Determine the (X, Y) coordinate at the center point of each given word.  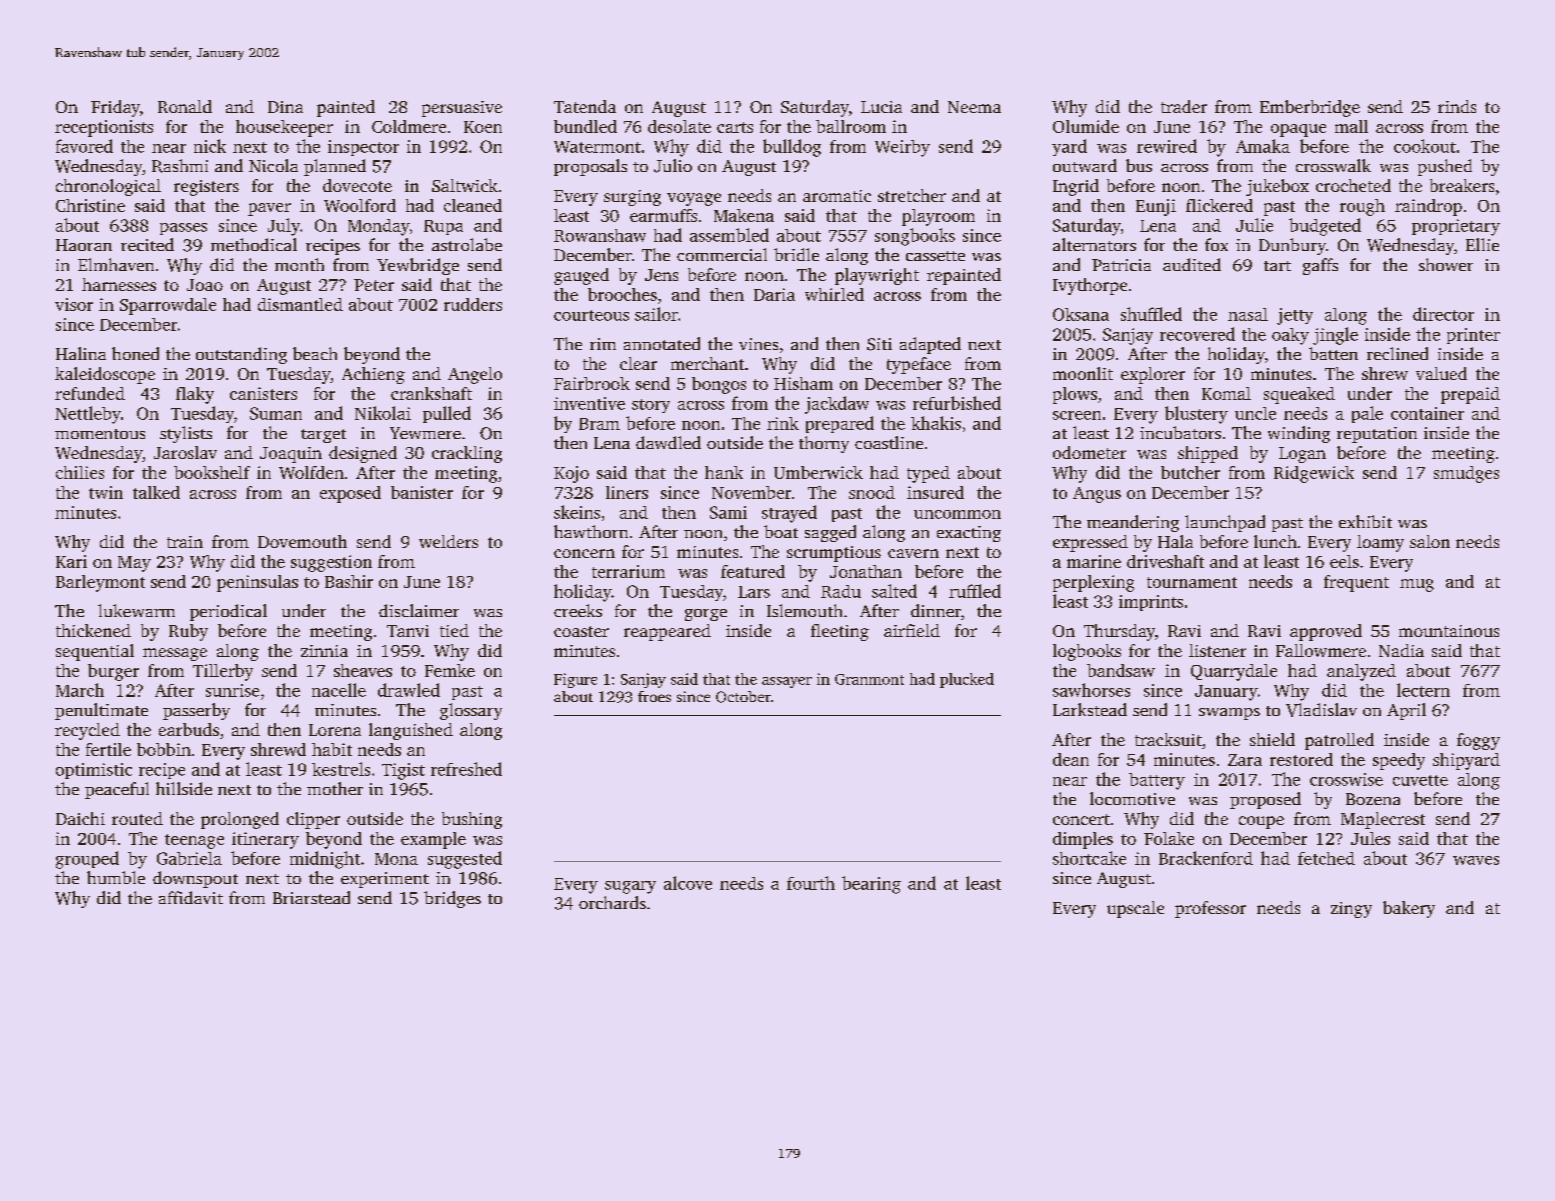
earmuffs (663, 215)
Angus (1097, 495)
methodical (254, 244)
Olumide (1086, 126)
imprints (1151, 603)
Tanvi (408, 631)
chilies (80, 472)
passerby (196, 711)
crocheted (1353, 185)
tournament (1192, 582)
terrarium (628, 571)
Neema (974, 107)
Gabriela (189, 858)
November (751, 492)
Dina (285, 107)
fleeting (840, 632)
